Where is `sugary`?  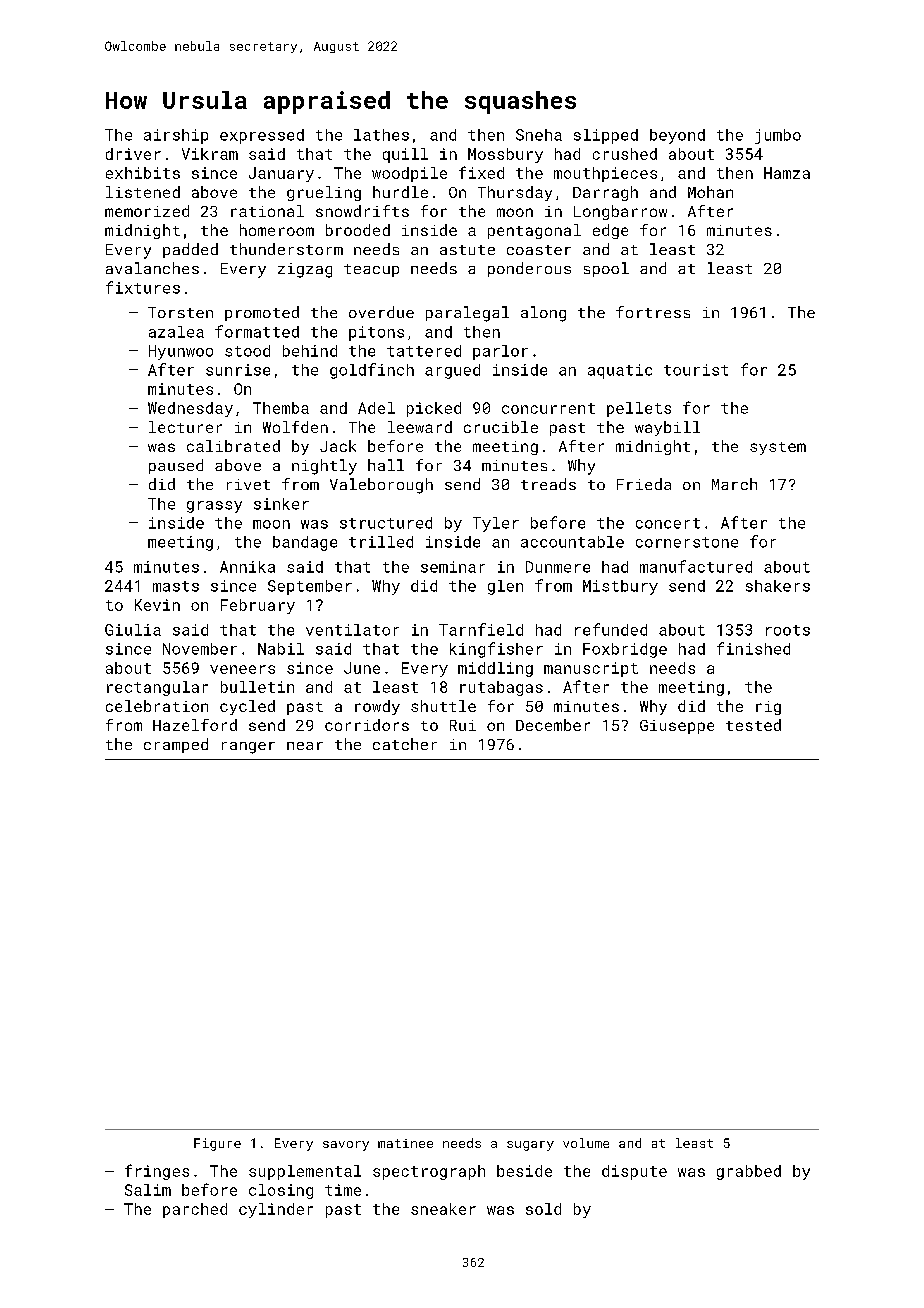
sugary is located at coordinates (530, 1146).
